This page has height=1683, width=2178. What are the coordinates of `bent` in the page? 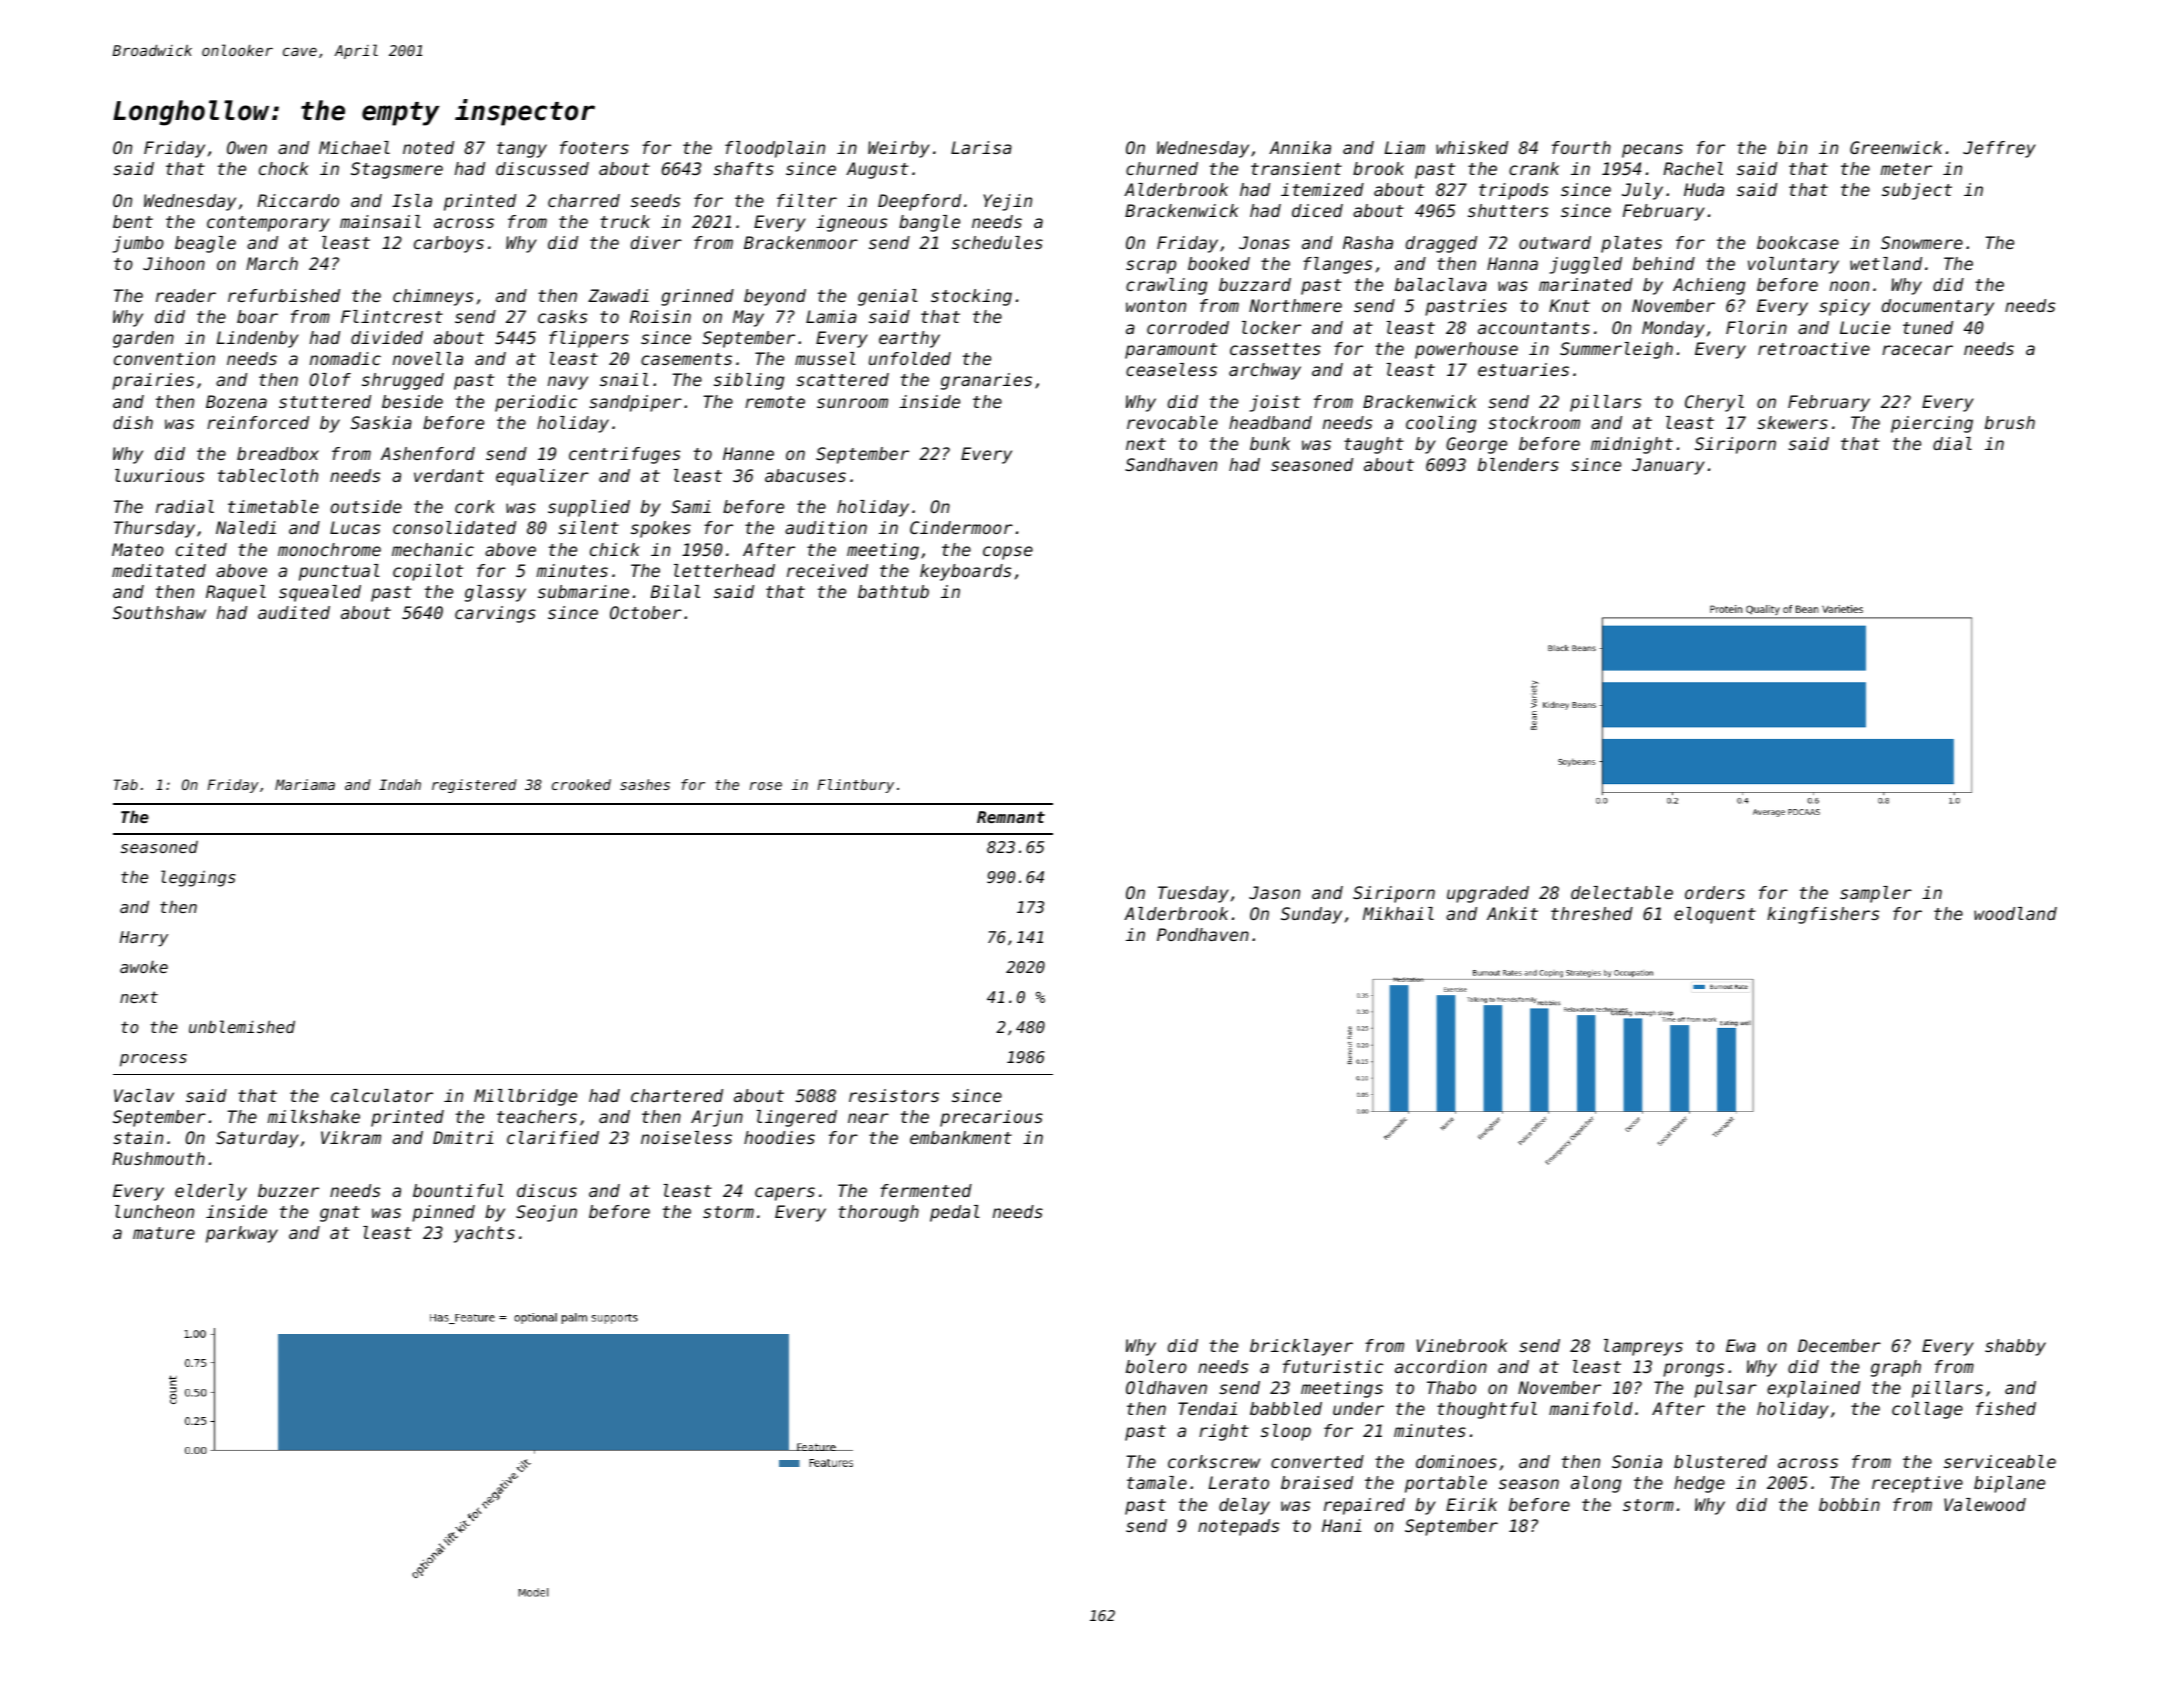 It's located at (133, 221).
